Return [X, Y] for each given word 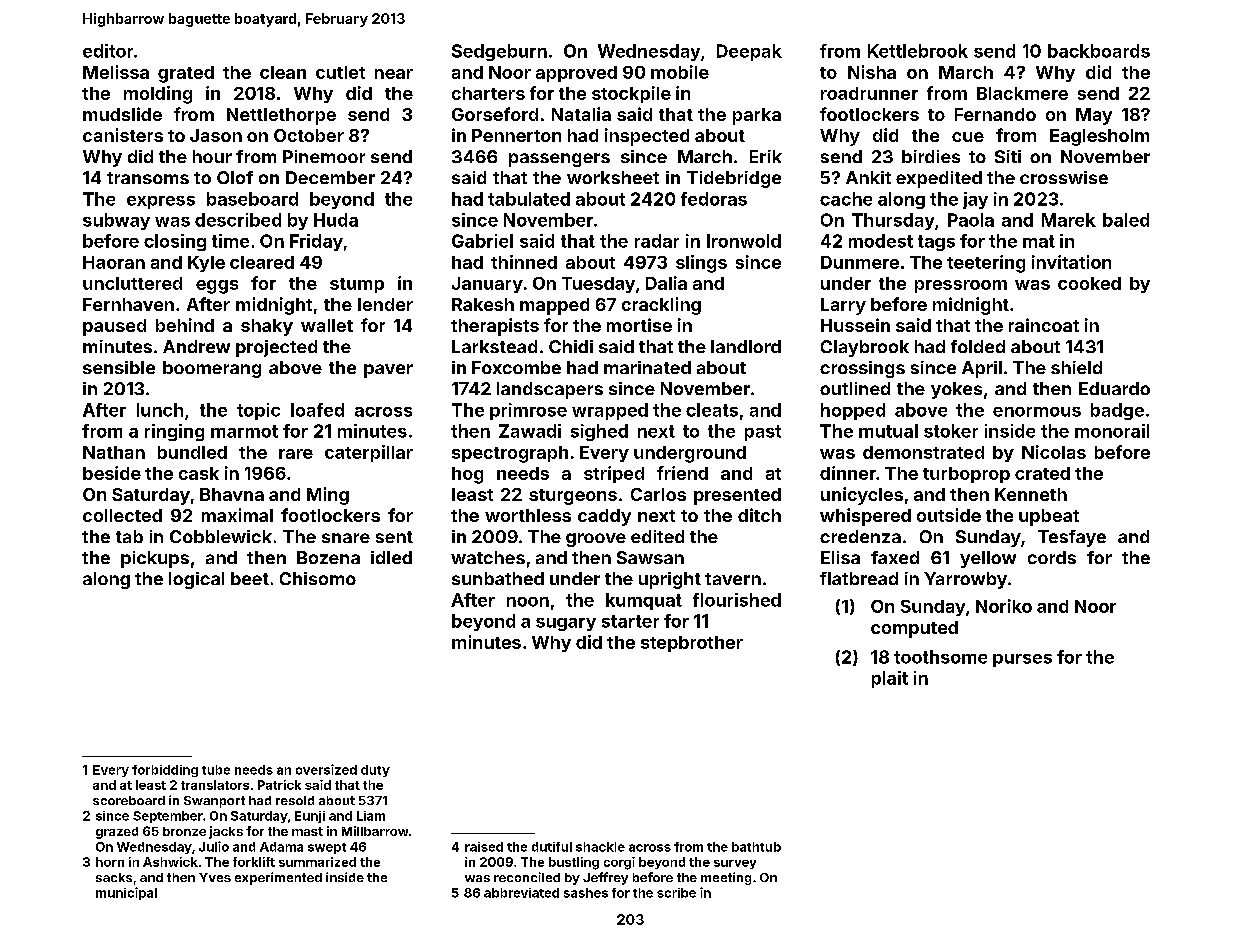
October [309, 135]
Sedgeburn [499, 52]
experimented [278, 878]
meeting [726, 878]
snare [346, 538]
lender [385, 304]
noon [528, 602]
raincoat [1044, 325]
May [1094, 116]
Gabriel [482, 241]
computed [914, 629]
